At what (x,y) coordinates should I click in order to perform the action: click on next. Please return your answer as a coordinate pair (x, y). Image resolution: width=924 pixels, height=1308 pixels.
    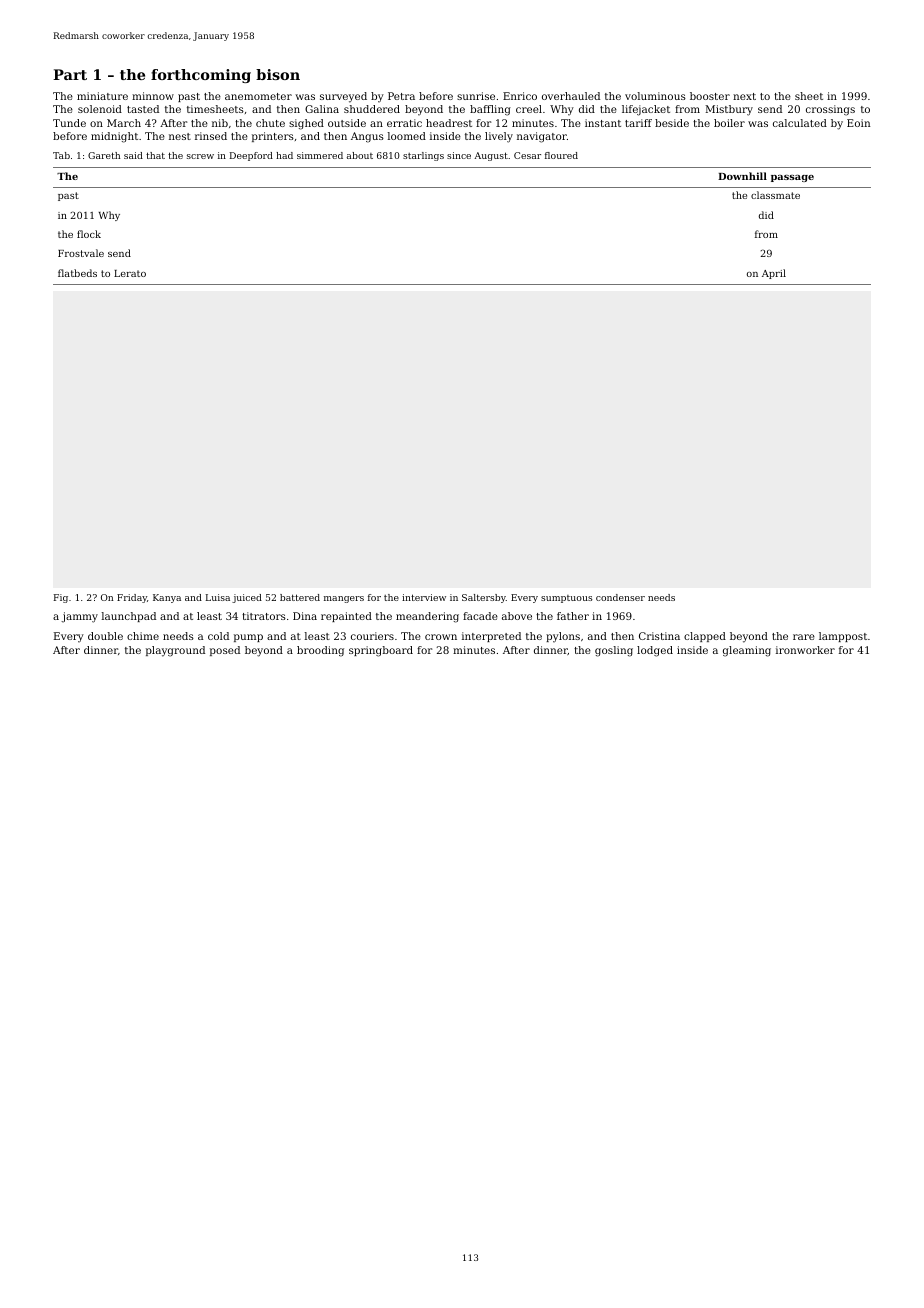
    Looking at the image, I should click on (744, 96).
